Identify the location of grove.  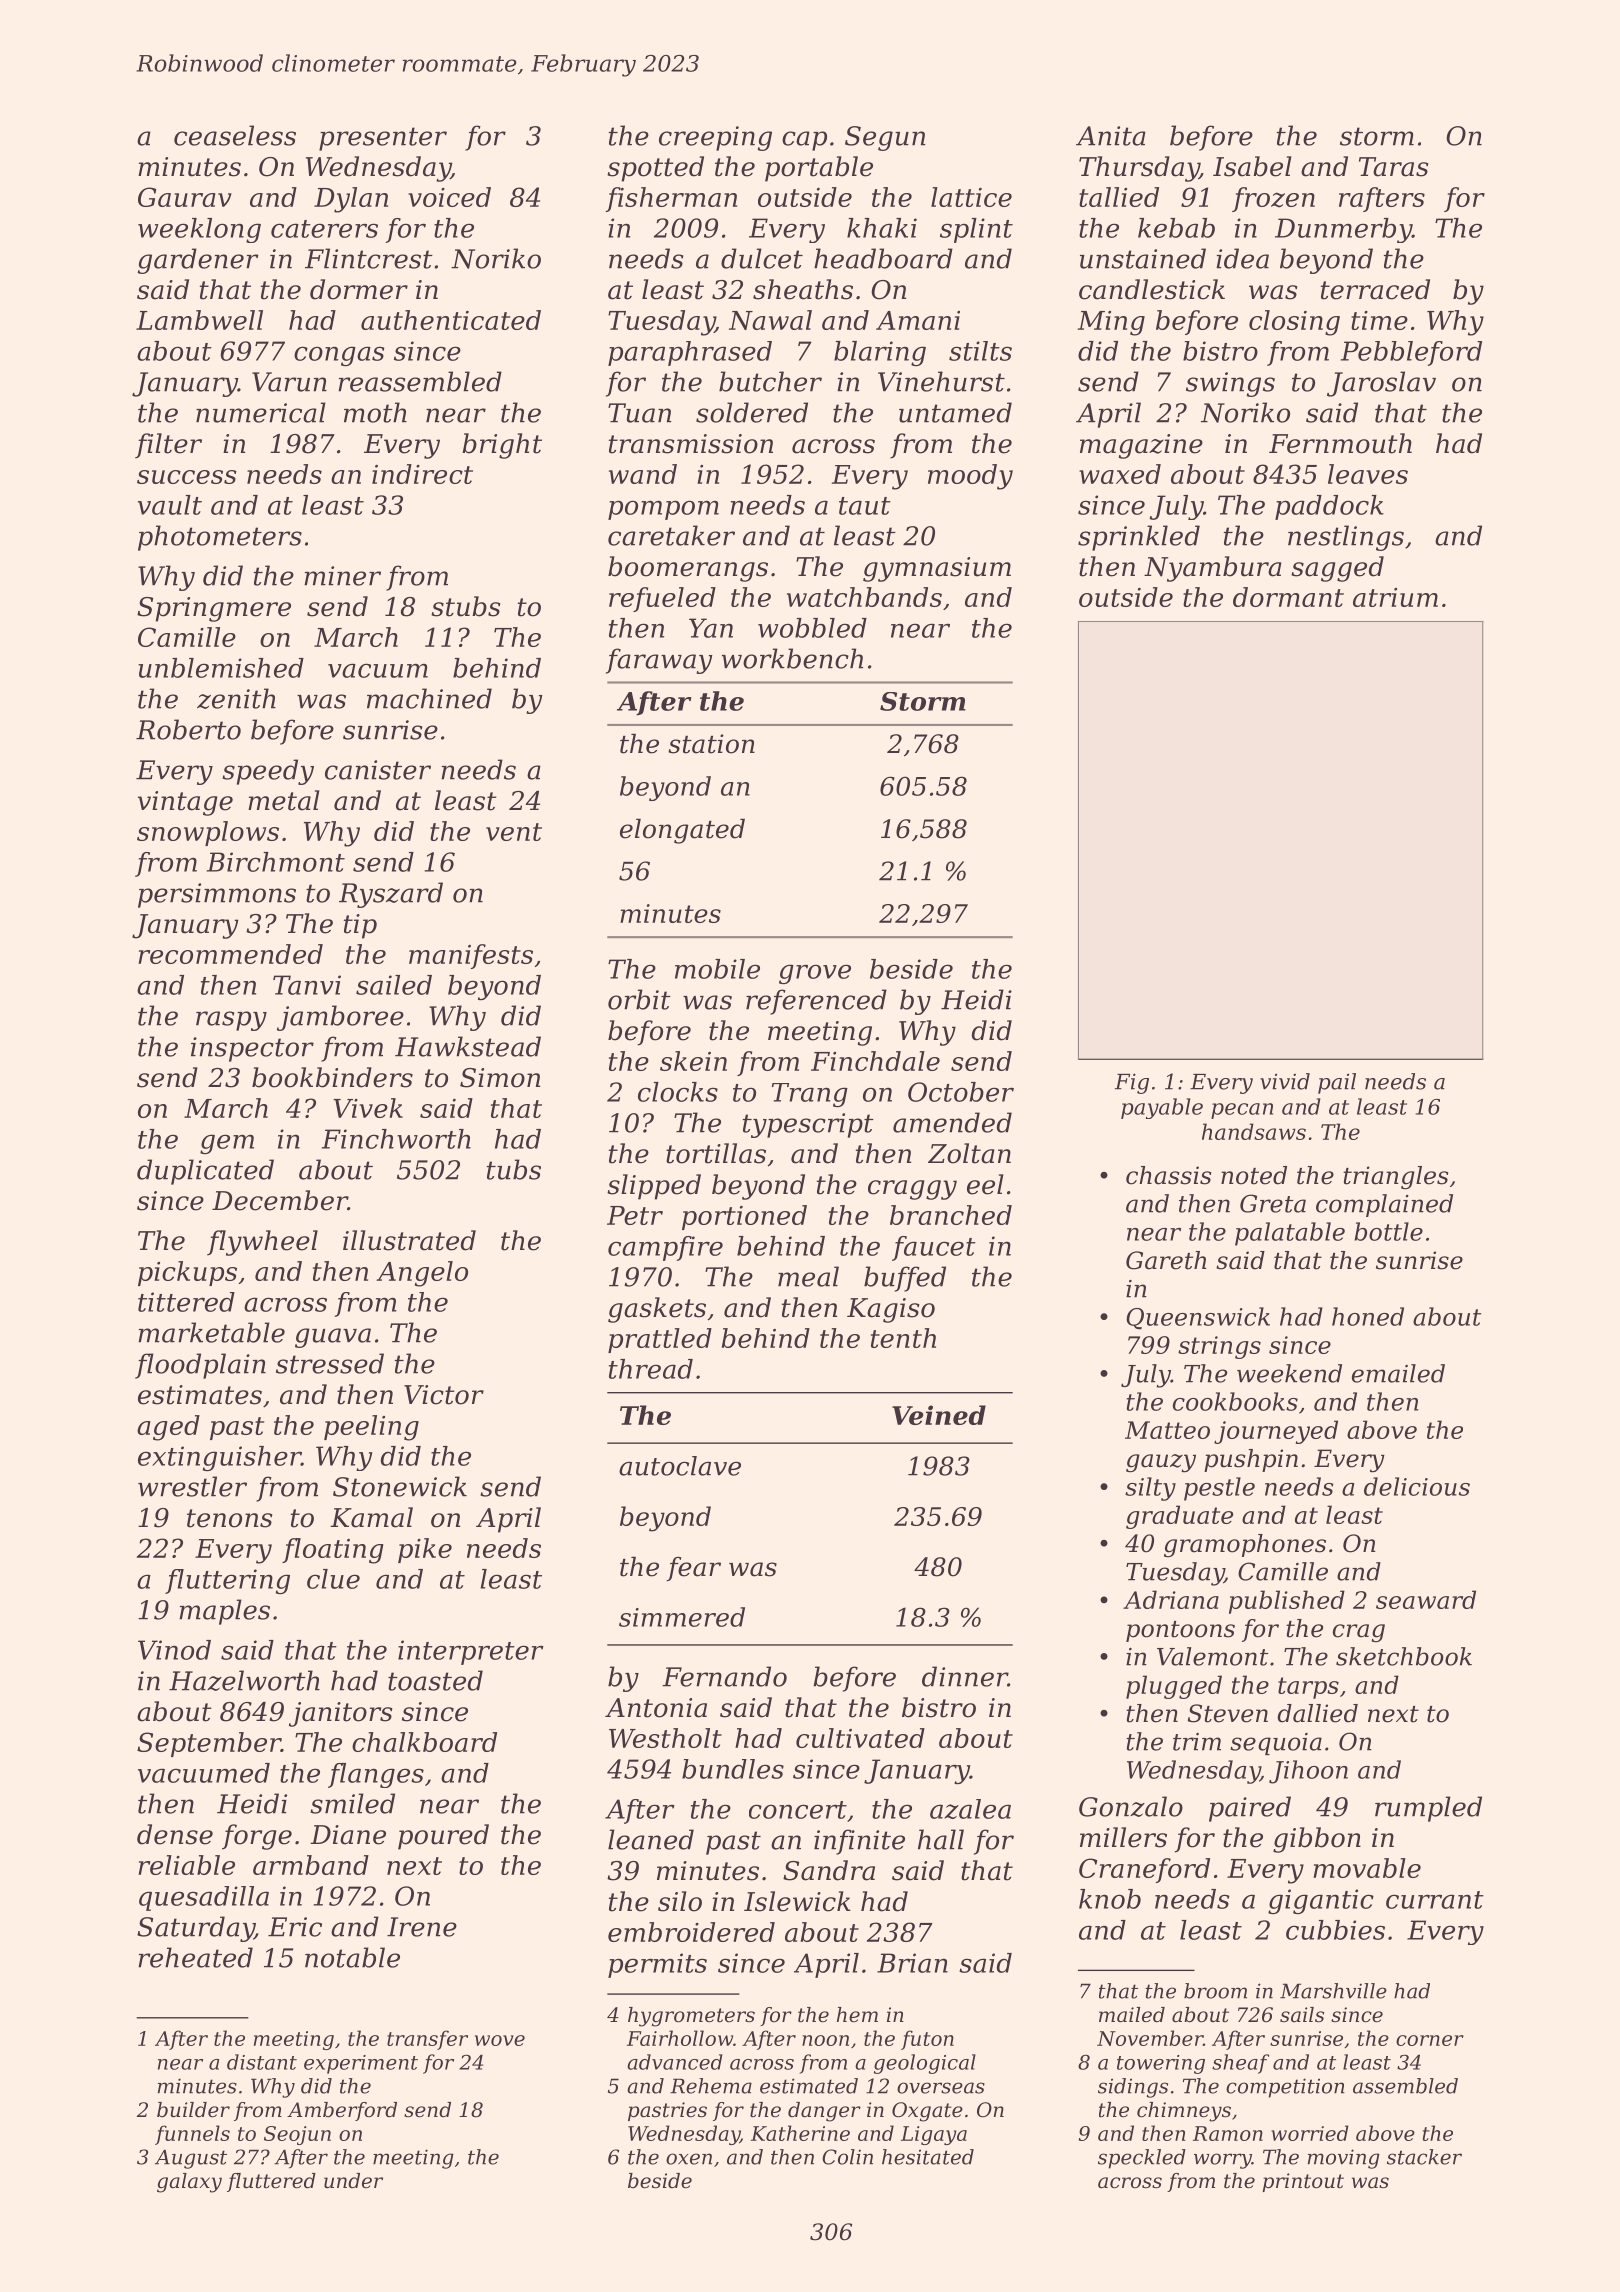
(815, 974).
